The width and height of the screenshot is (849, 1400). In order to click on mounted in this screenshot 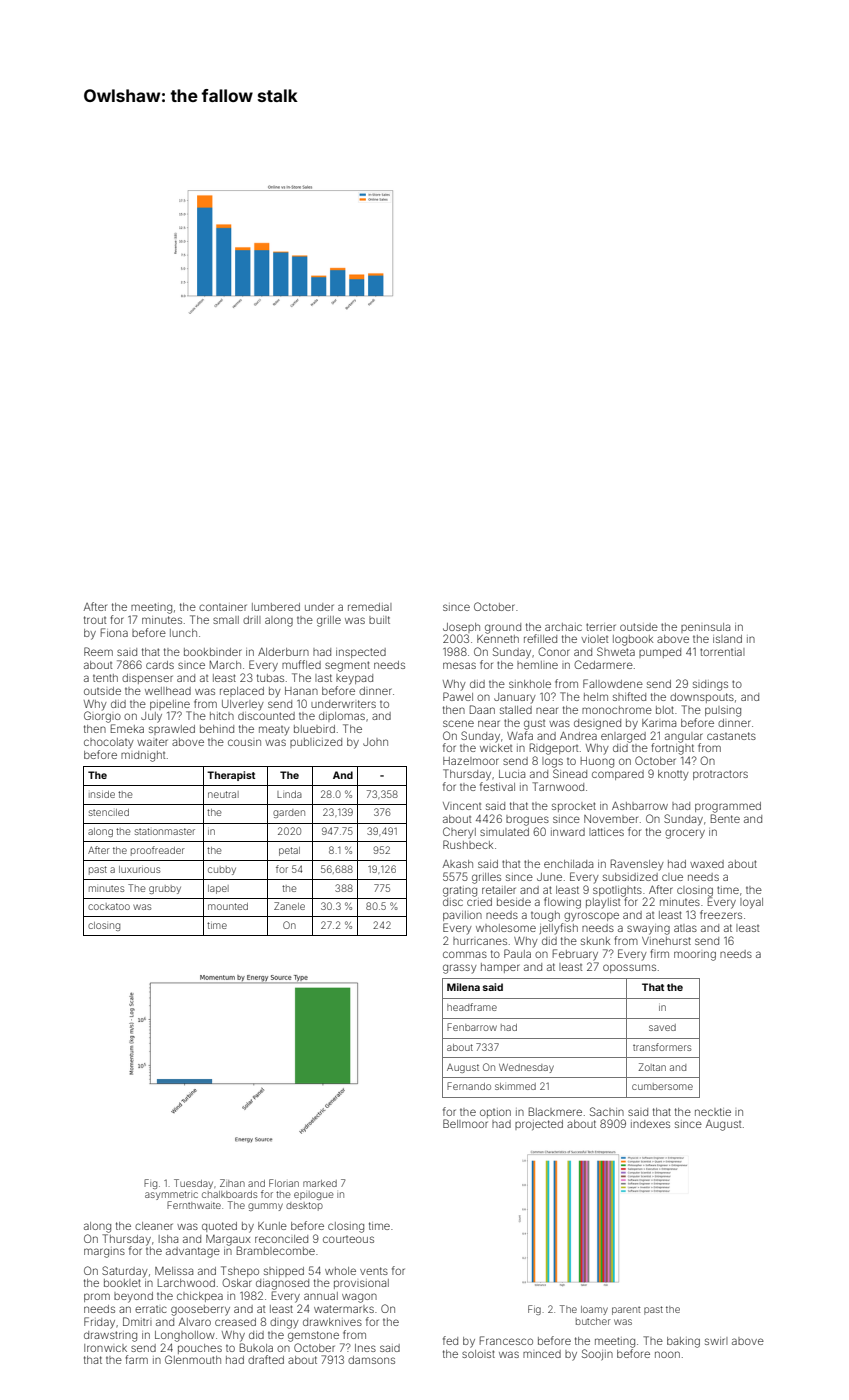, I will do `click(228, 906)`.
